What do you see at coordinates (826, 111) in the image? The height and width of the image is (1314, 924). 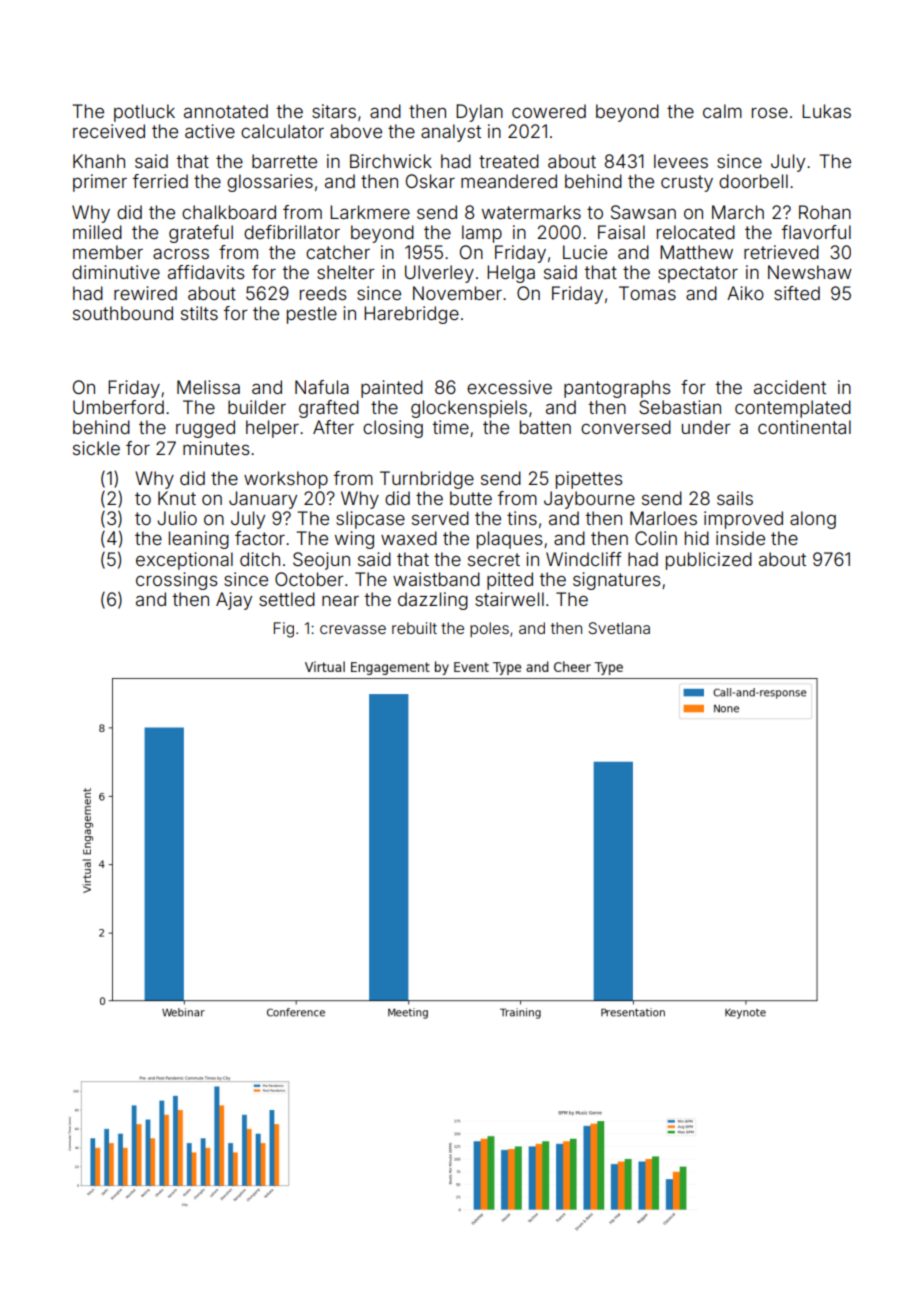 I see `Lukas` at bounding box center [826, 111].
